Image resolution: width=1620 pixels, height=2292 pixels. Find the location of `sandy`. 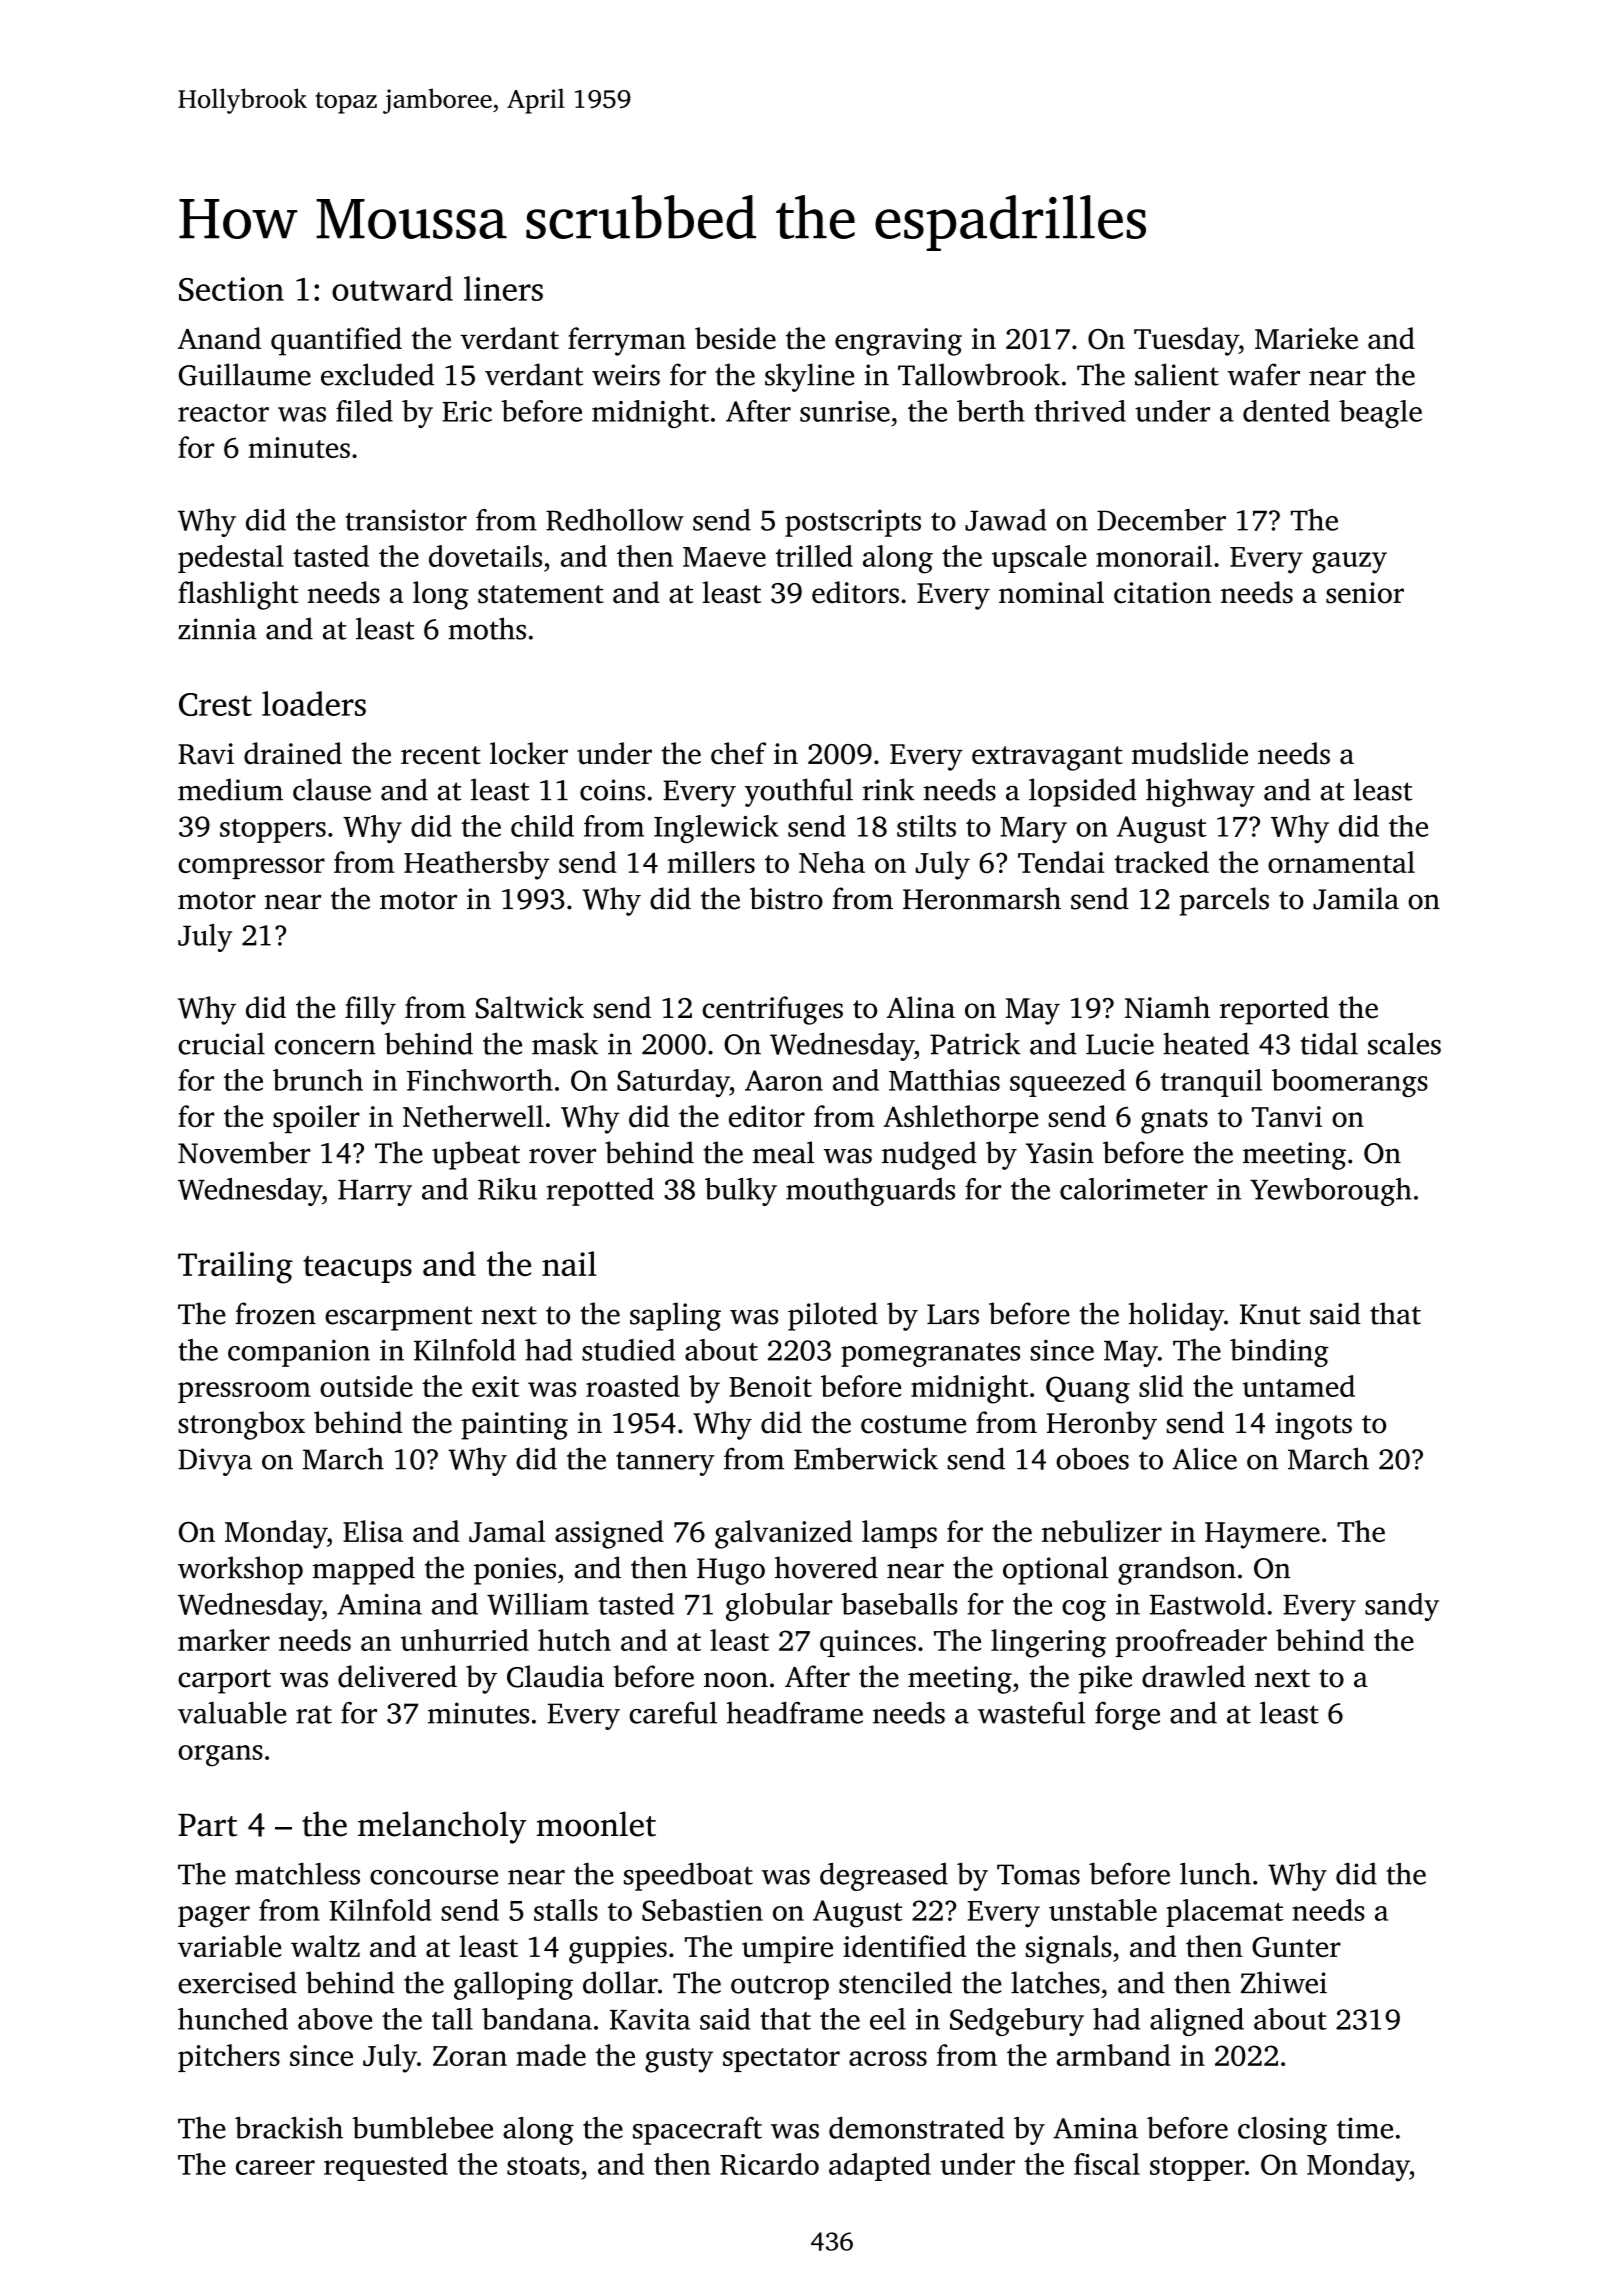

sandy is located at coordinates (1402, 1607).
